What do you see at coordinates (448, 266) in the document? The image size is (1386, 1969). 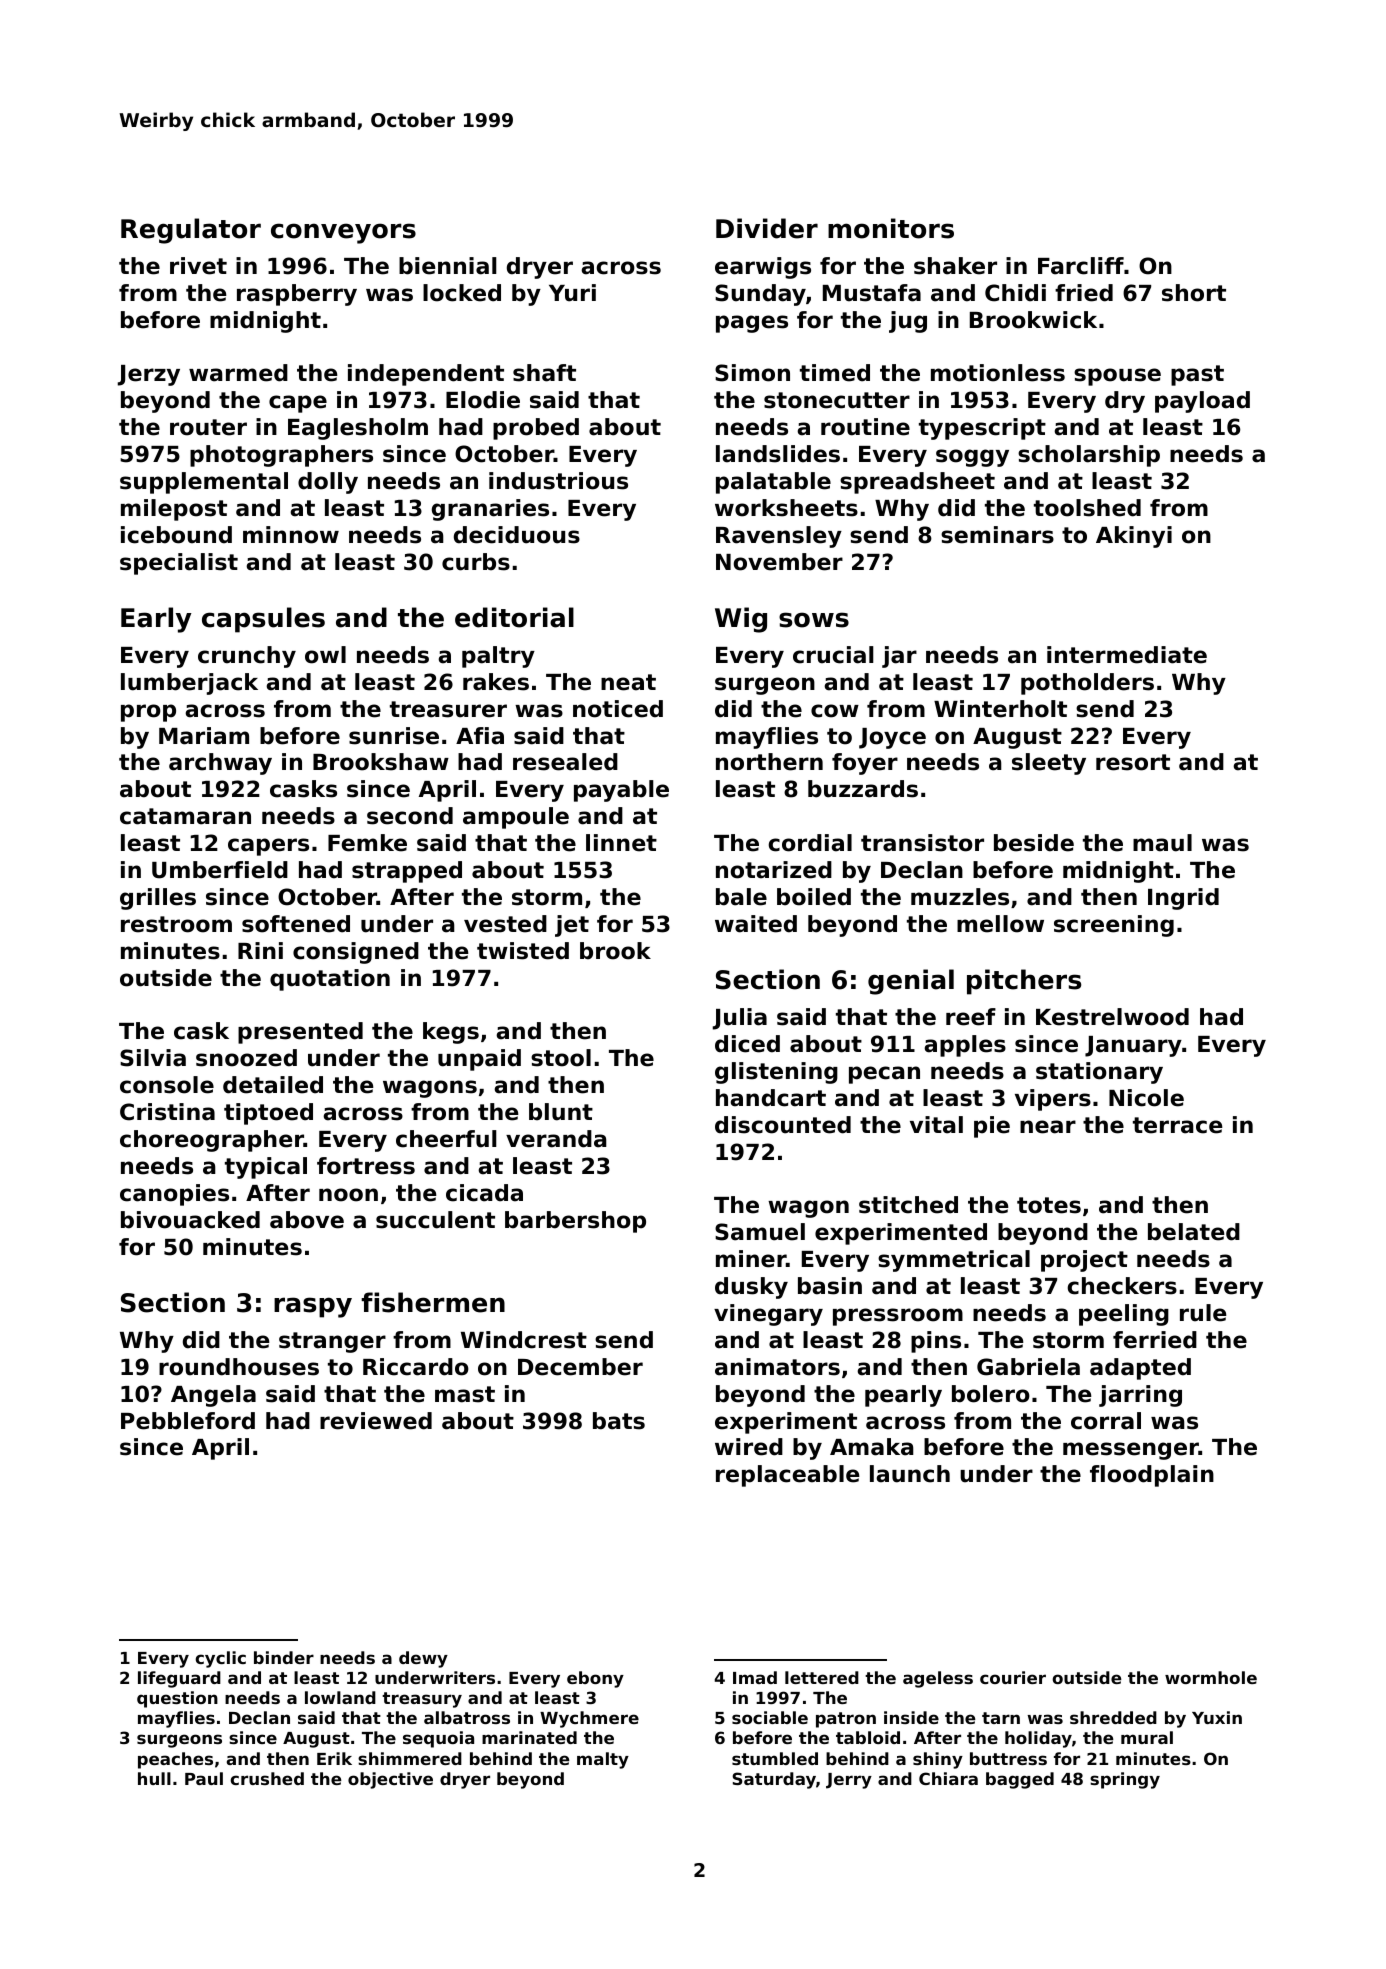 I see `biennial` at bounding box center [448, 266].
